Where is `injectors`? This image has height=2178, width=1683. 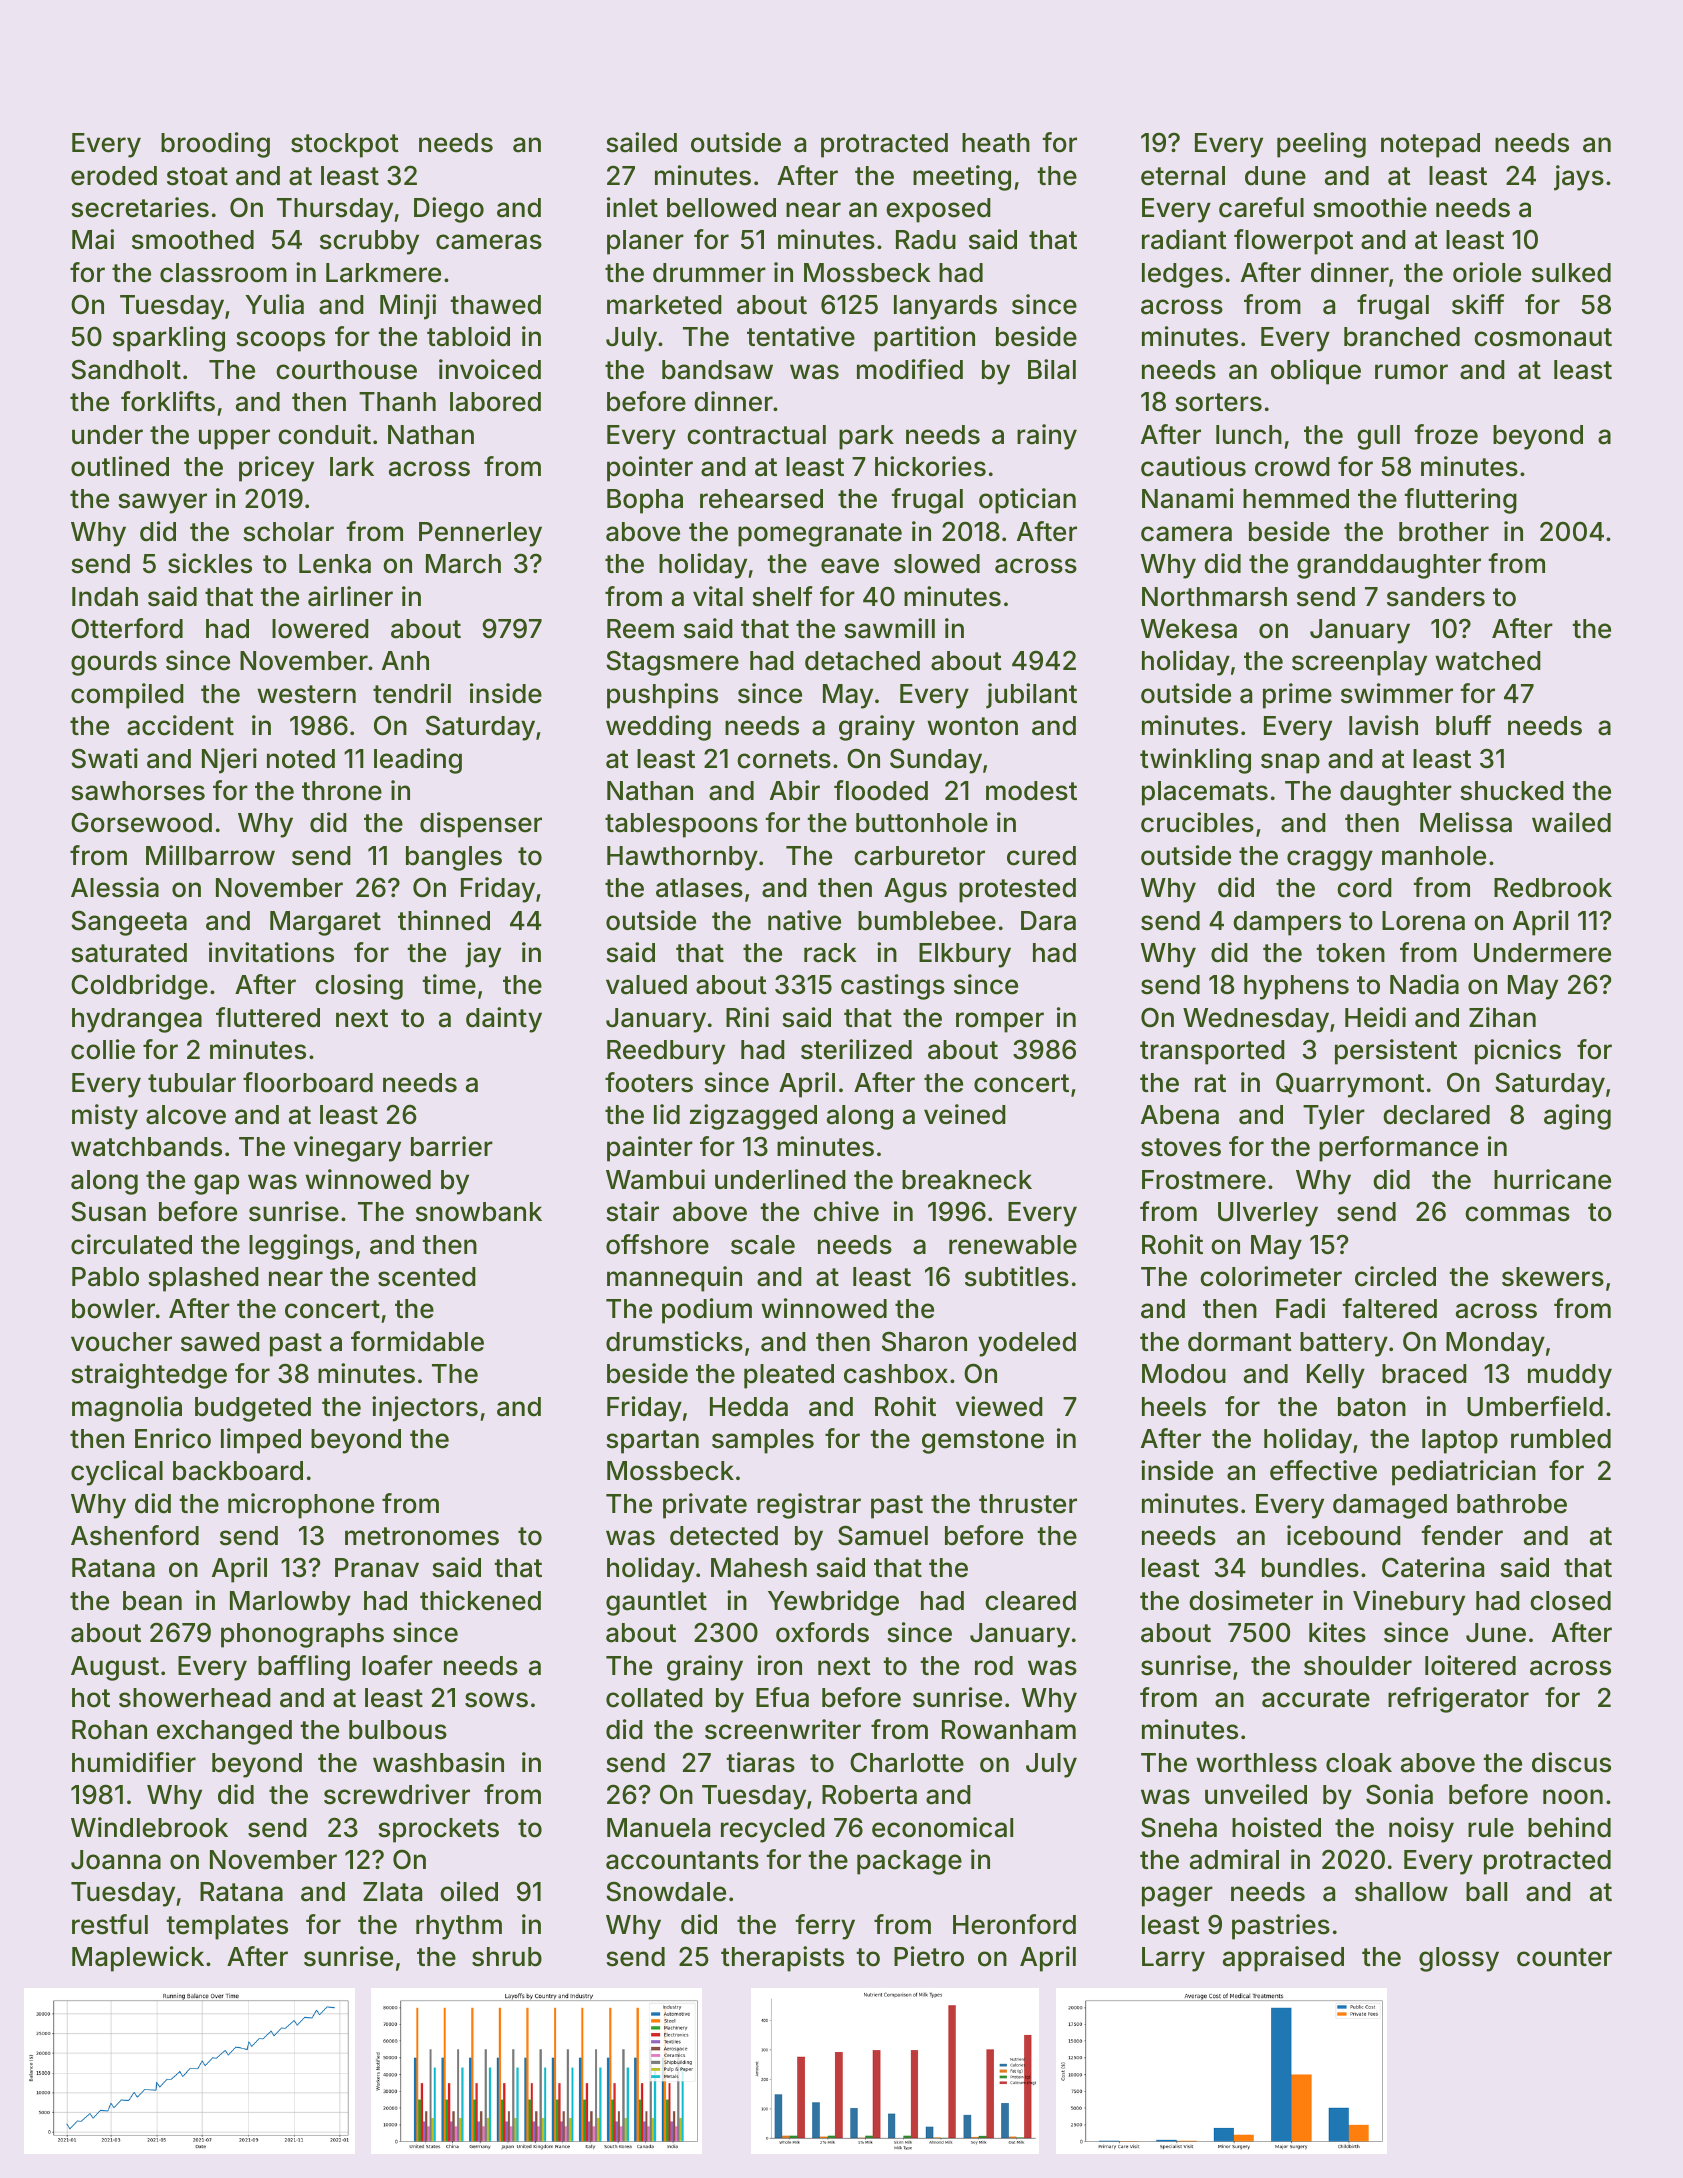 injectors is located at coordinates (425, 1409).
